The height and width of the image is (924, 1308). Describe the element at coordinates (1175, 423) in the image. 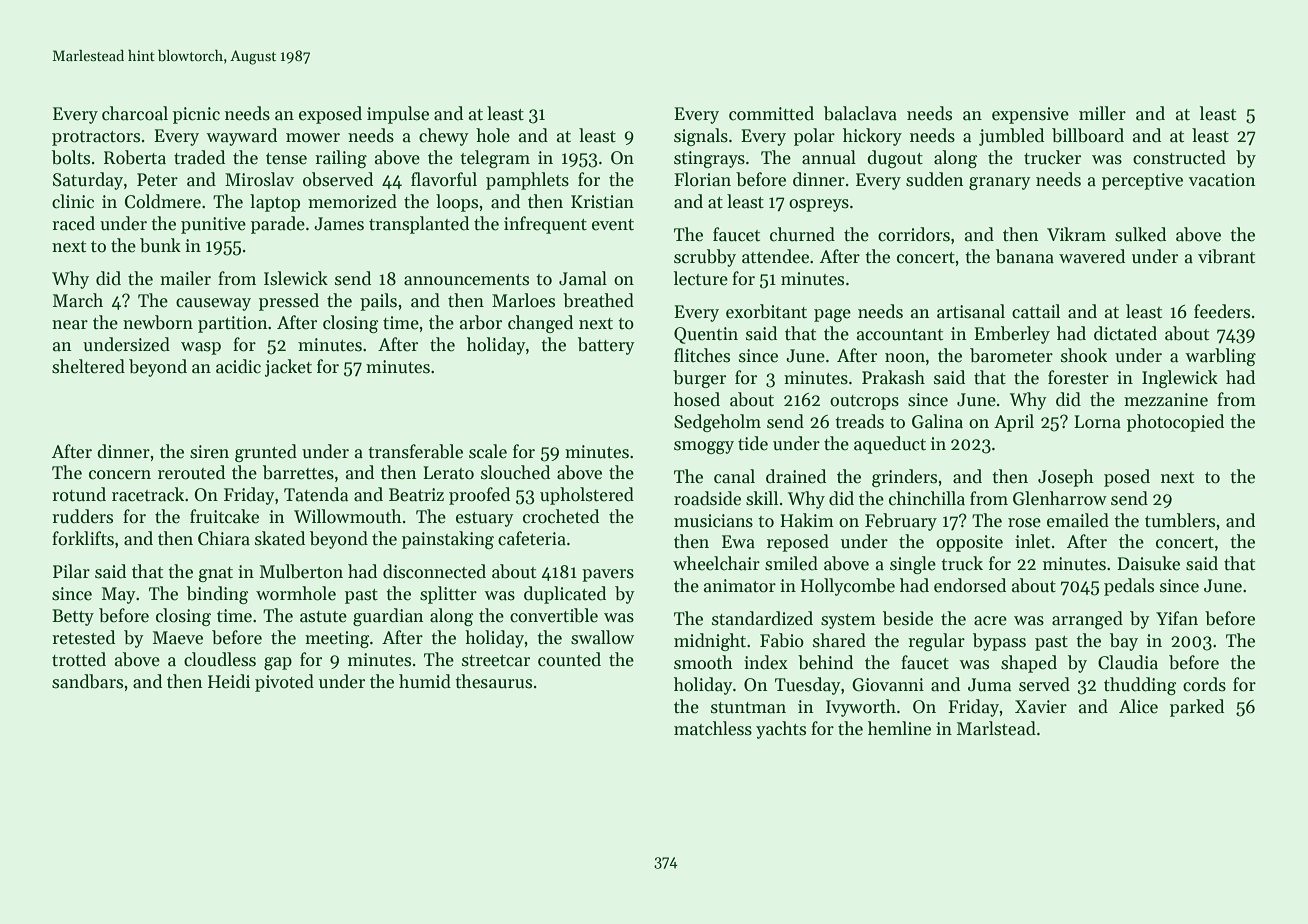

I see `photocopied` at that location.
